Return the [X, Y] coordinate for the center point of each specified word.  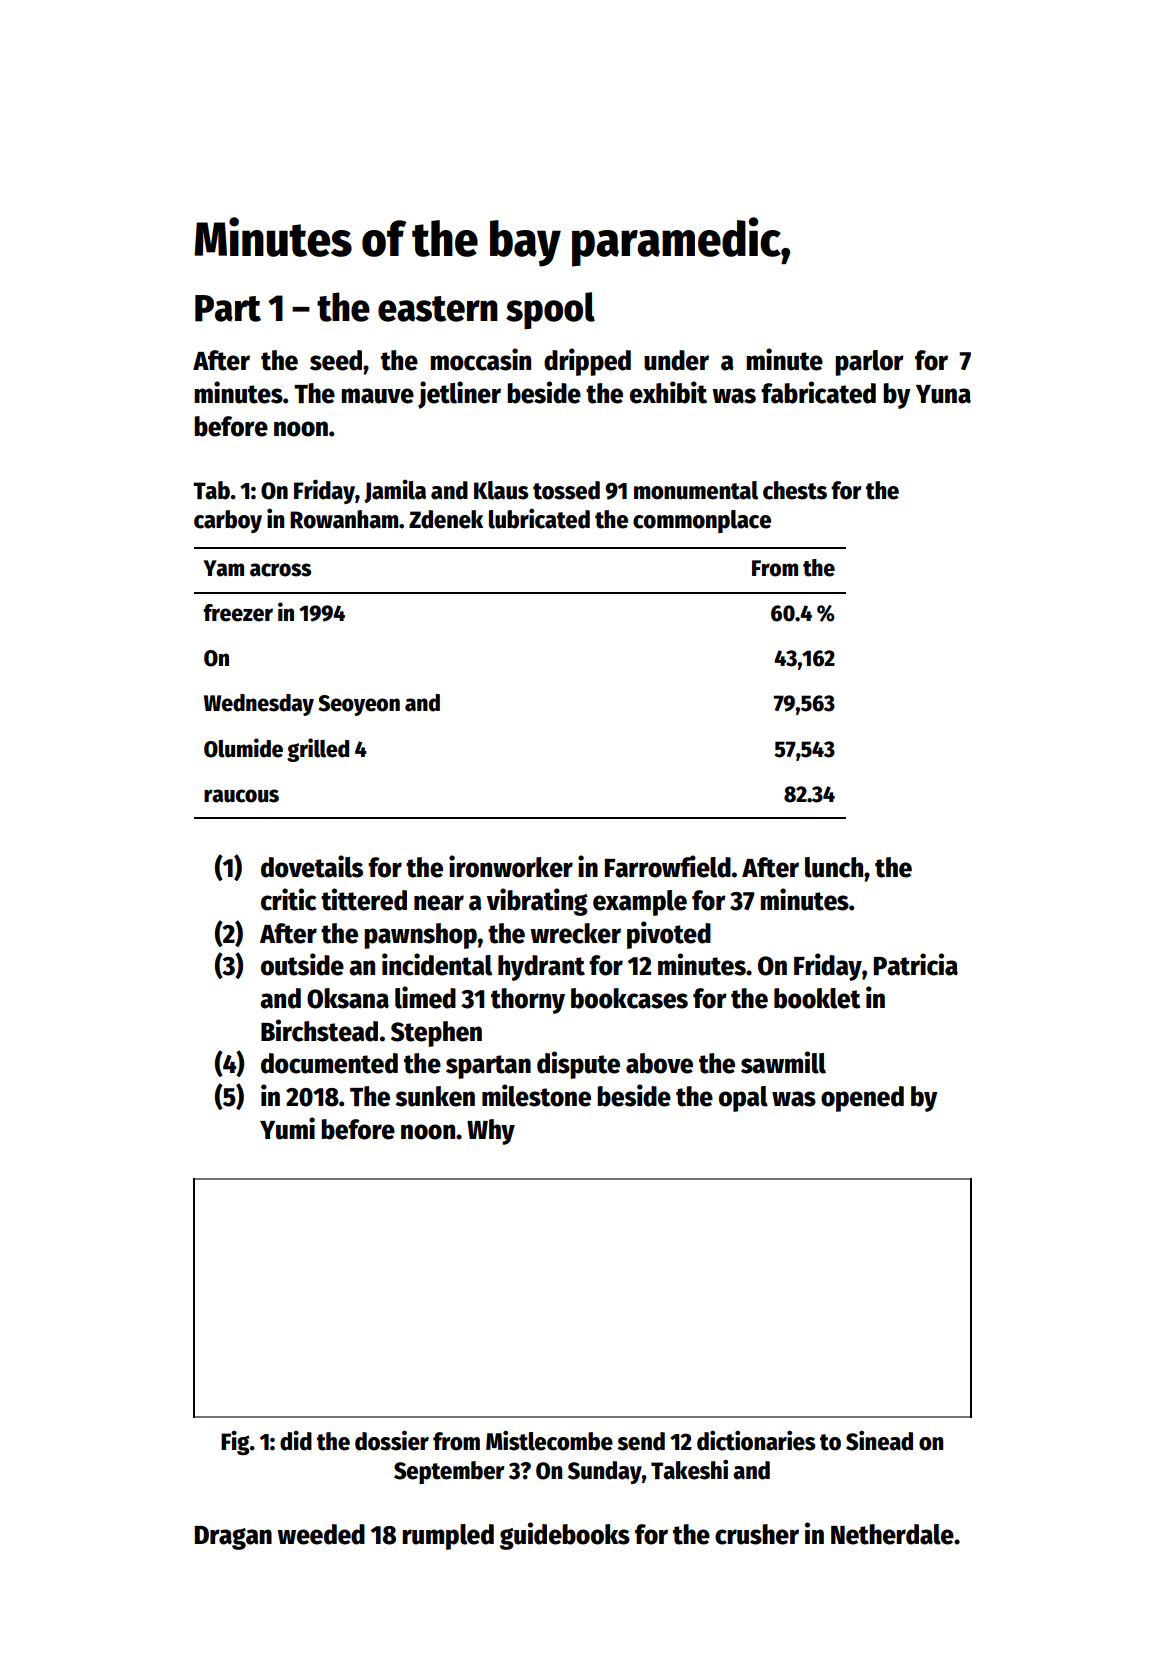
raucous [241, 796]
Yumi [287, 1128]
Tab [211, 490]
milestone [536, 1095]
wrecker [575, 933]
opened [862, 1099]
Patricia [916, 964]
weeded [321, 1534]
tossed [566, 490]
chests [795, 490]
